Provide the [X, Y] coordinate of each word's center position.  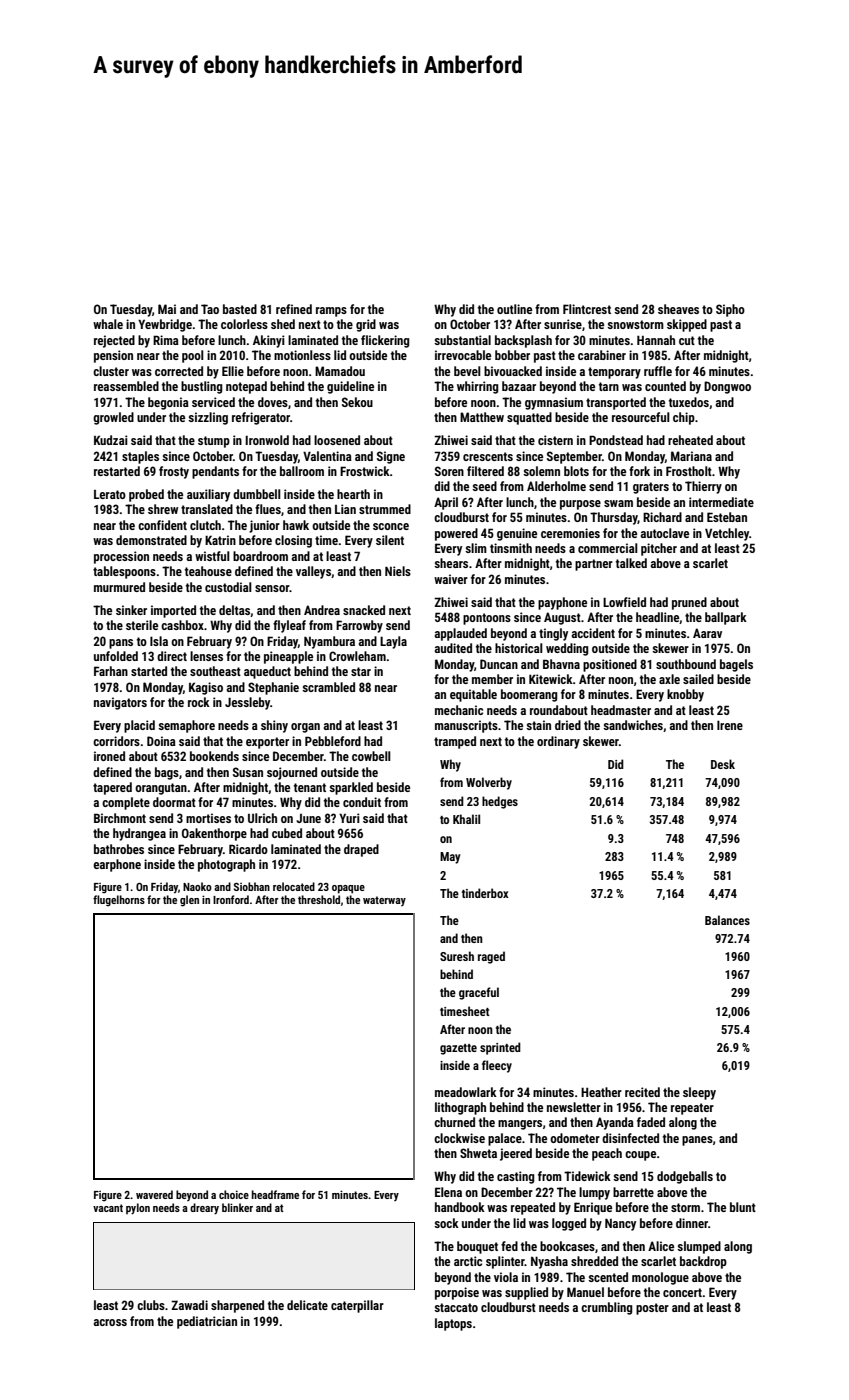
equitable [473, 695]
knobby [685, 695]
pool [193, 356]
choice [234, 1194]
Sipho [730, 310]
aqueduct [267, 672]
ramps [331, 312]
